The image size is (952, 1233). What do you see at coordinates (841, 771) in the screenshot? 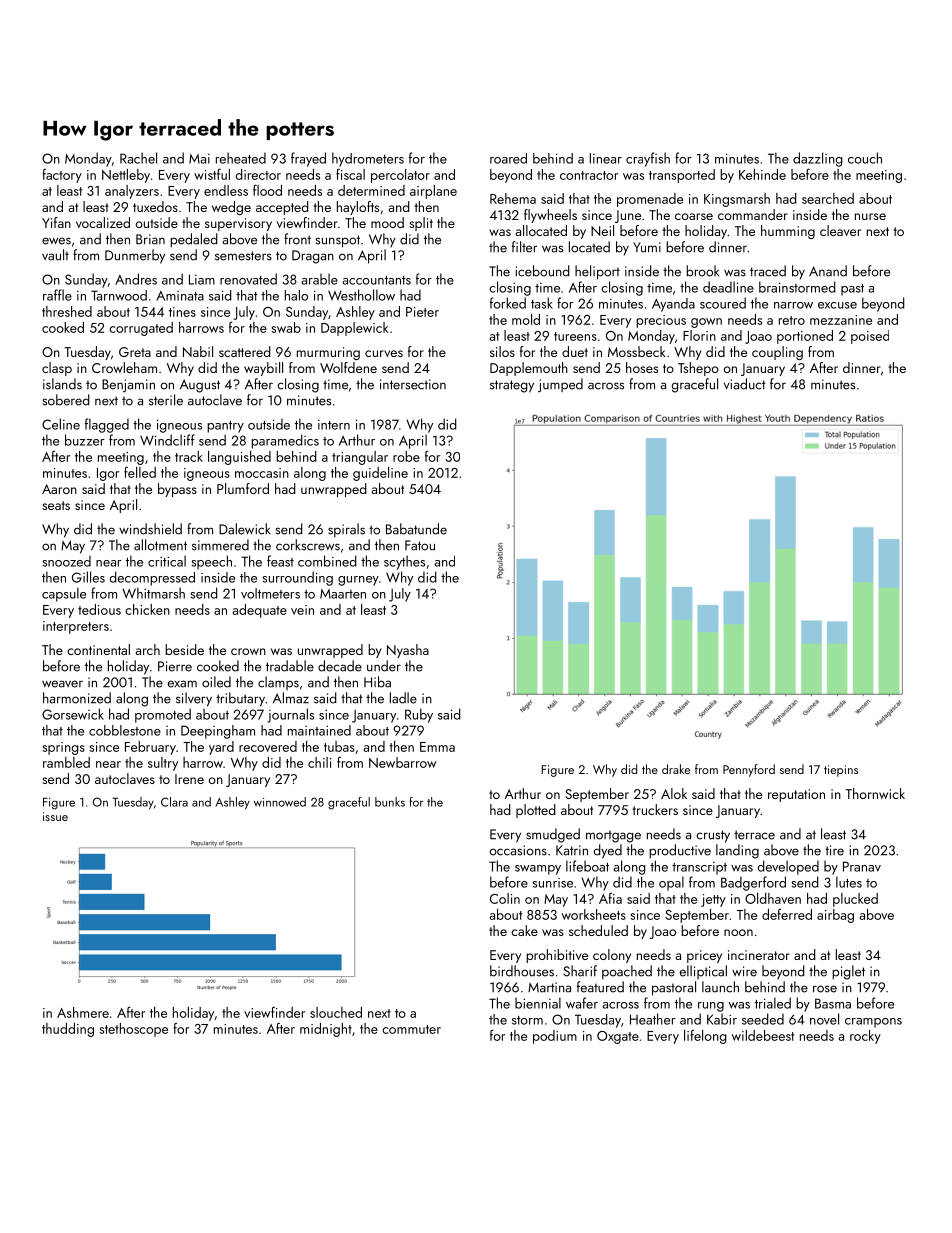
I see `tiepins` at bounding box center [841, 771].
